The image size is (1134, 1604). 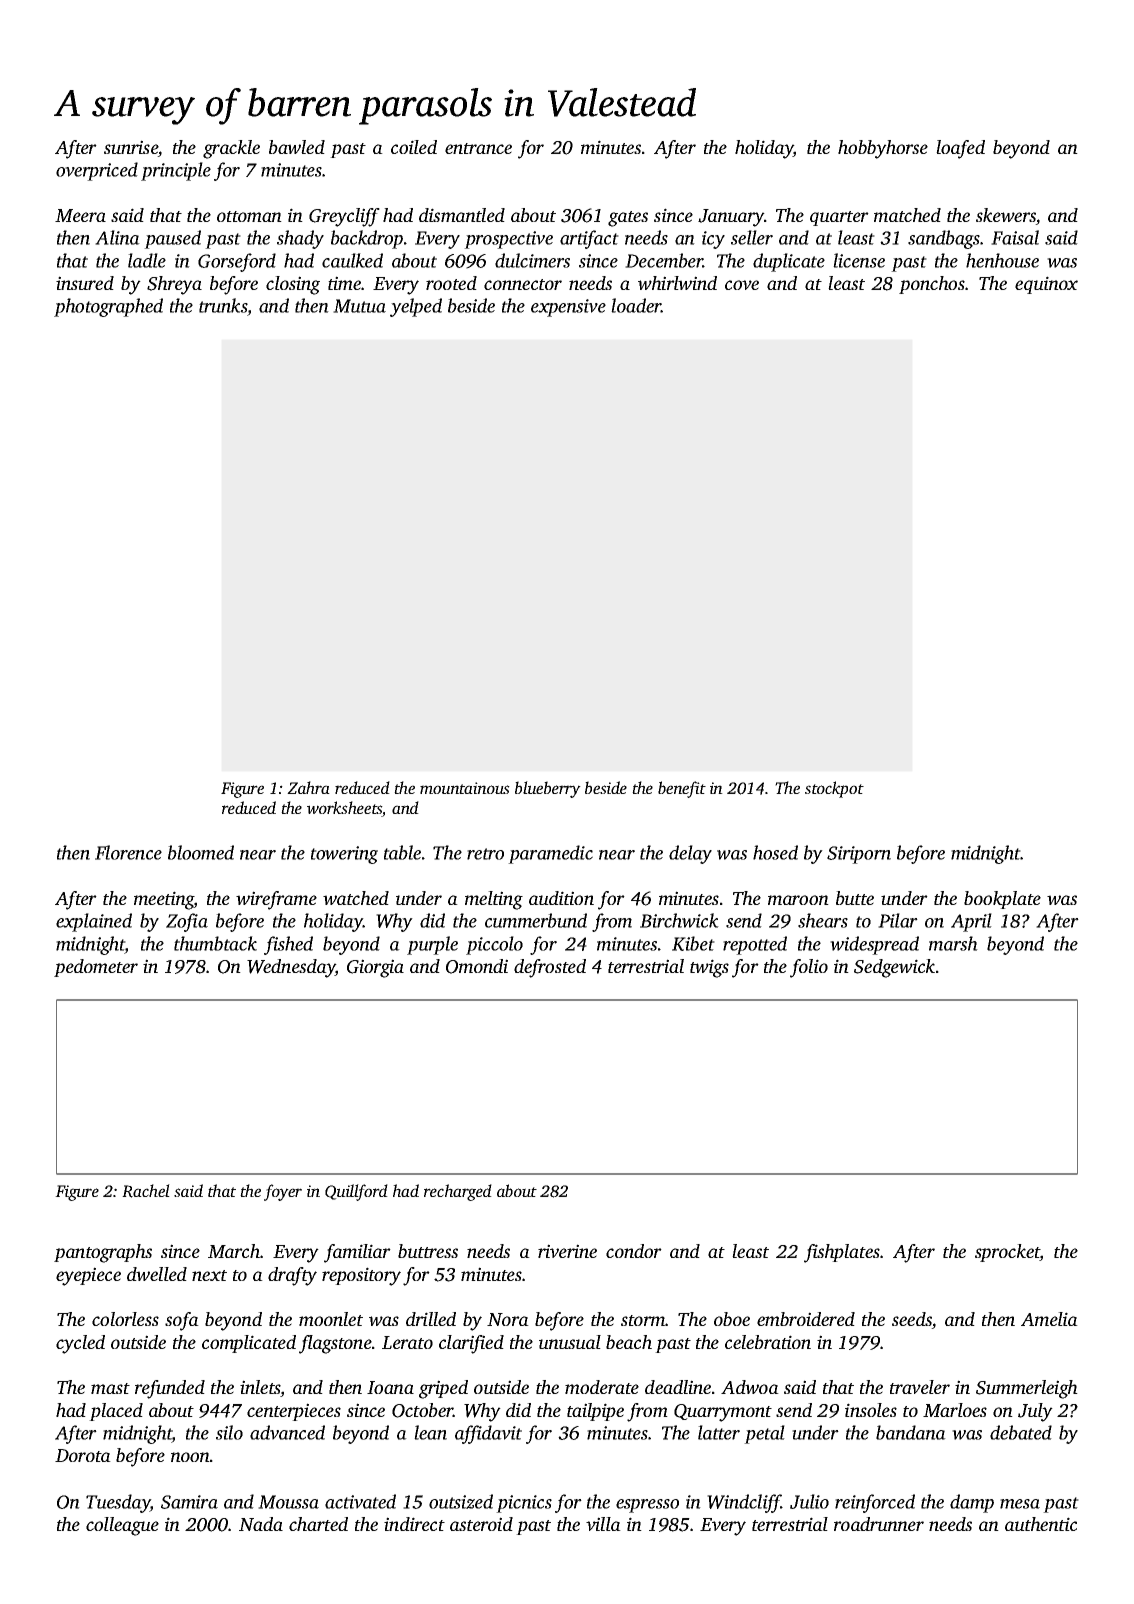 What do you see at coordinates (308, 787) in the screenshot?
I see `Zahra` at bounding box center [308, 787].
